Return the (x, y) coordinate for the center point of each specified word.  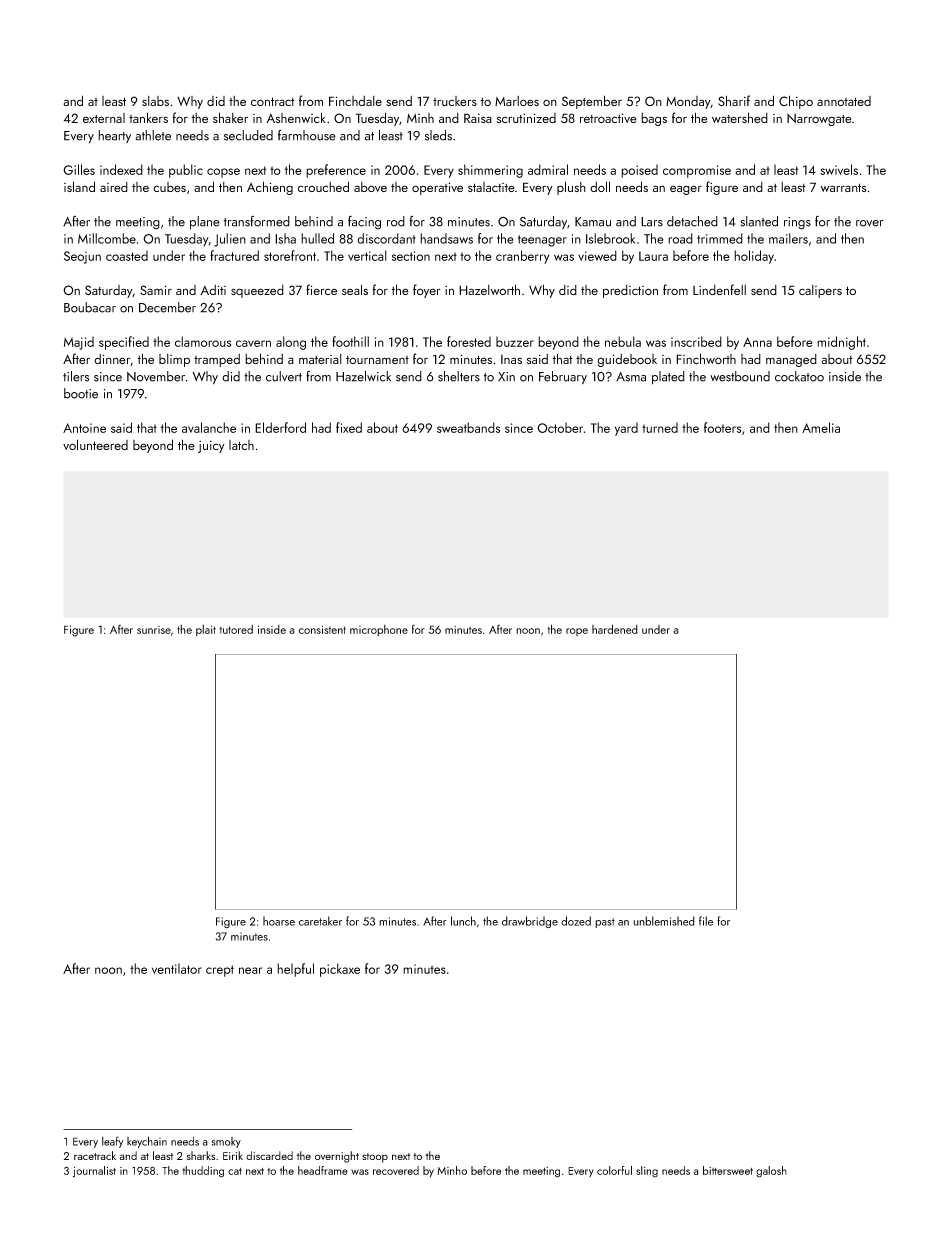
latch (241, 445)
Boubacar (90, 307)
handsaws (446, 238)
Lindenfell (719, 289)
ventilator (177, 968)
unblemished (664, 921)
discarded (269, 1155)
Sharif (734, 100)
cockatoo (799, 376)
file (706, 921)
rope (577, 632)
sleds (438, 135)
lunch (463, 921)
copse (223, 173)
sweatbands (468, 427)
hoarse (279, 921)
